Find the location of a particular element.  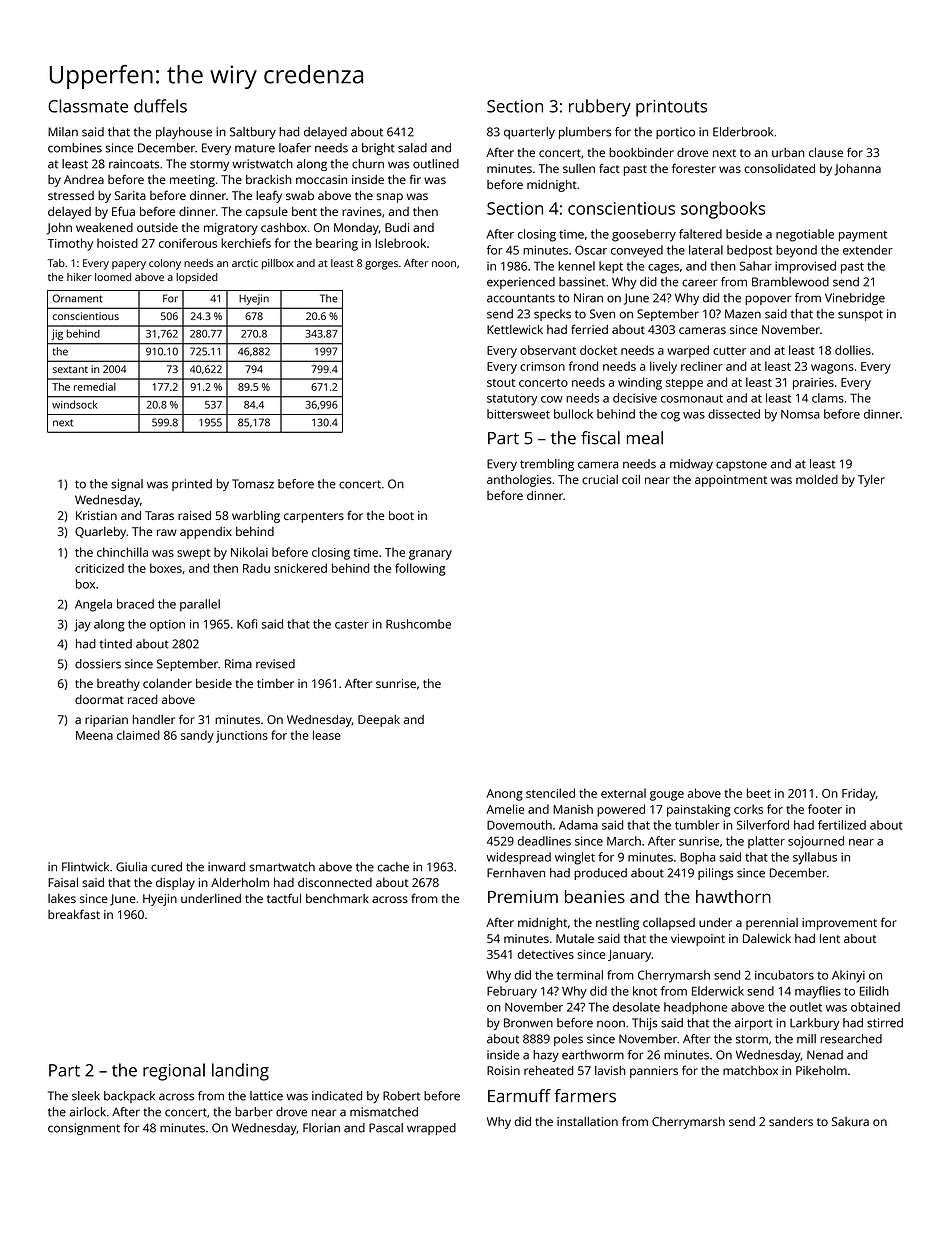

Tyler is located at coordinates (871, 481).
